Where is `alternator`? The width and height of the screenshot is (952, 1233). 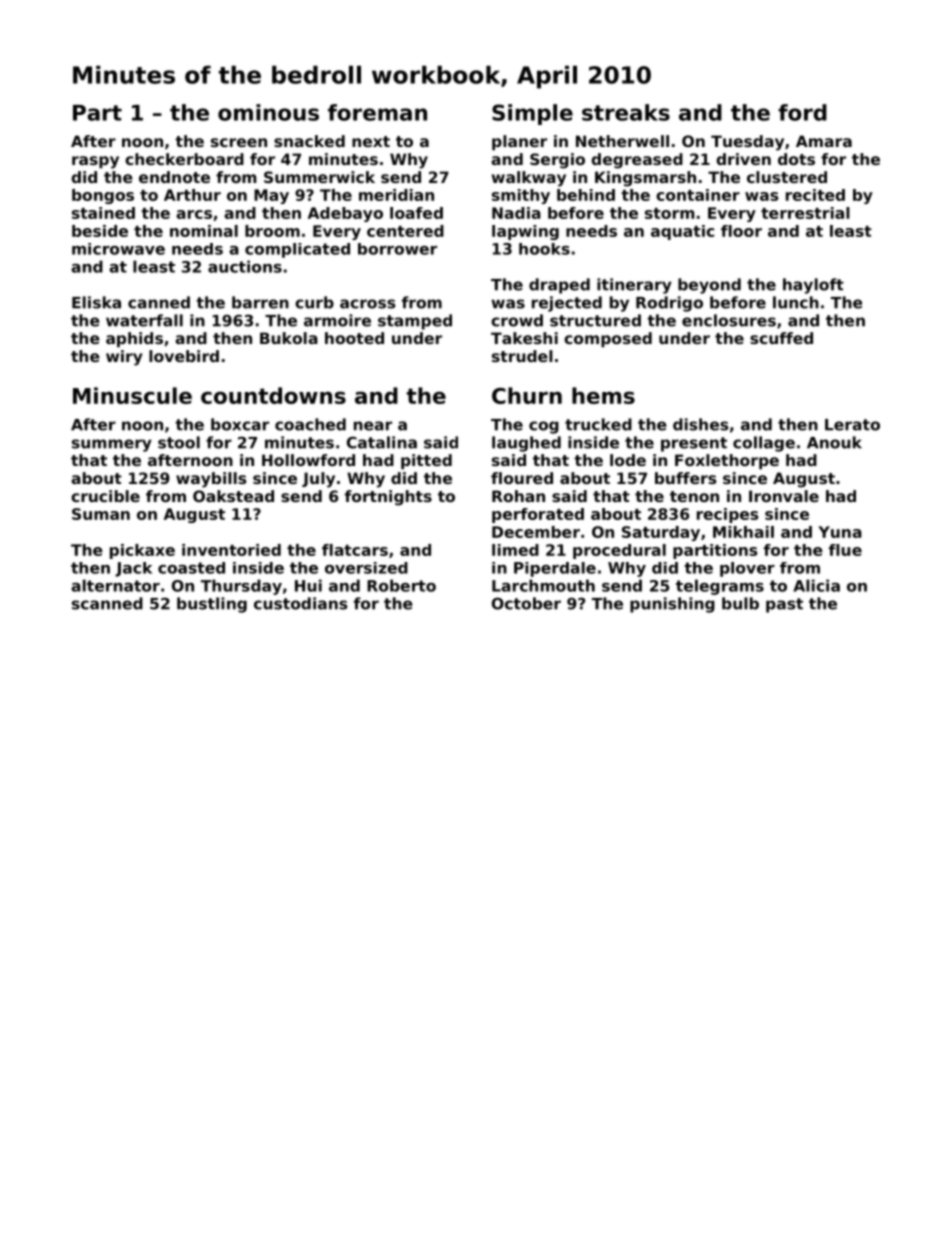 alternator is located at coordinates (115, 585).
